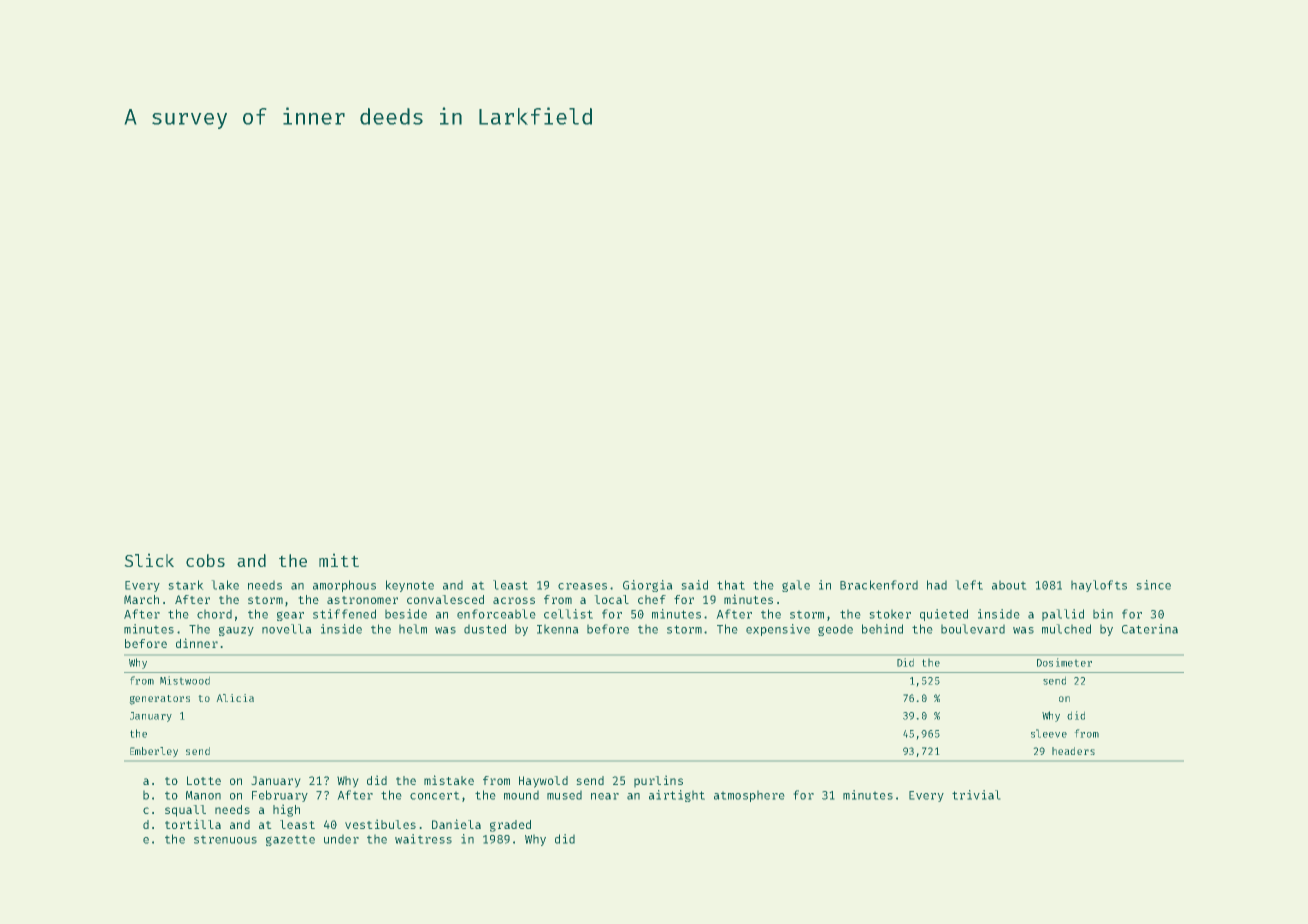  I want to click on cobs, so click(205, 560).
